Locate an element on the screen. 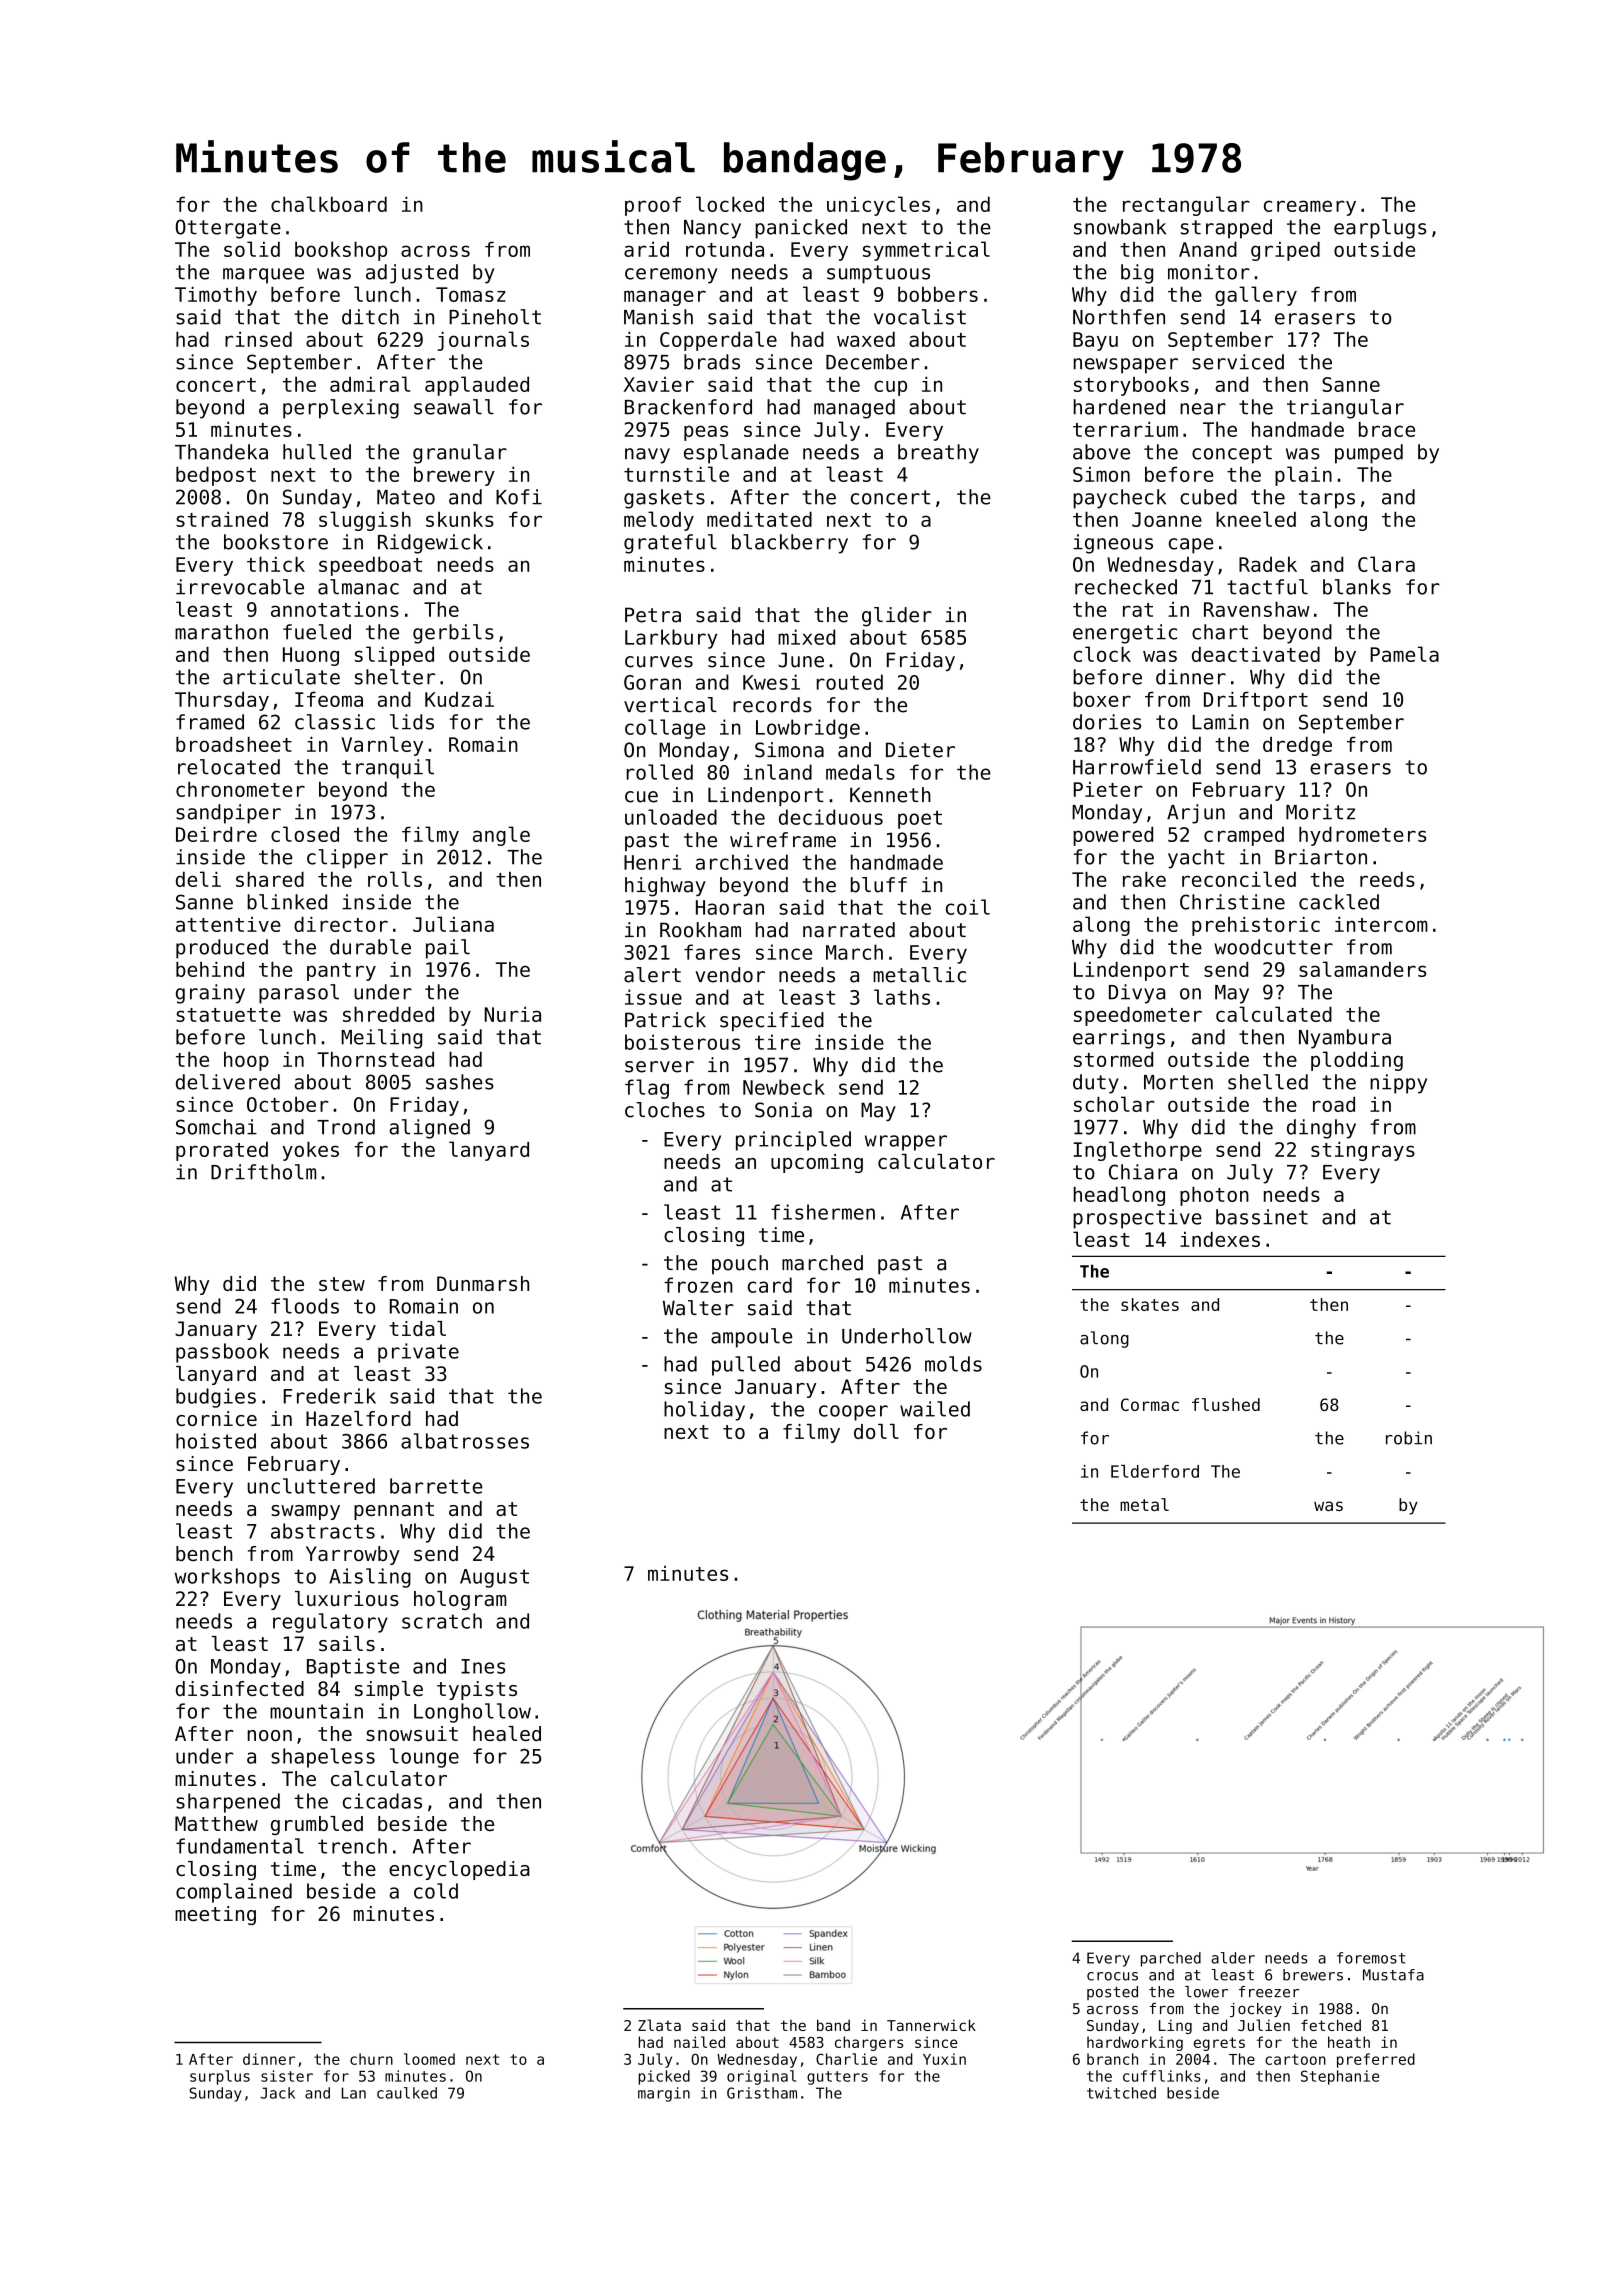 This screenshot has width=1620, height=2292. wailed is located at coordinates (935, 1409).
